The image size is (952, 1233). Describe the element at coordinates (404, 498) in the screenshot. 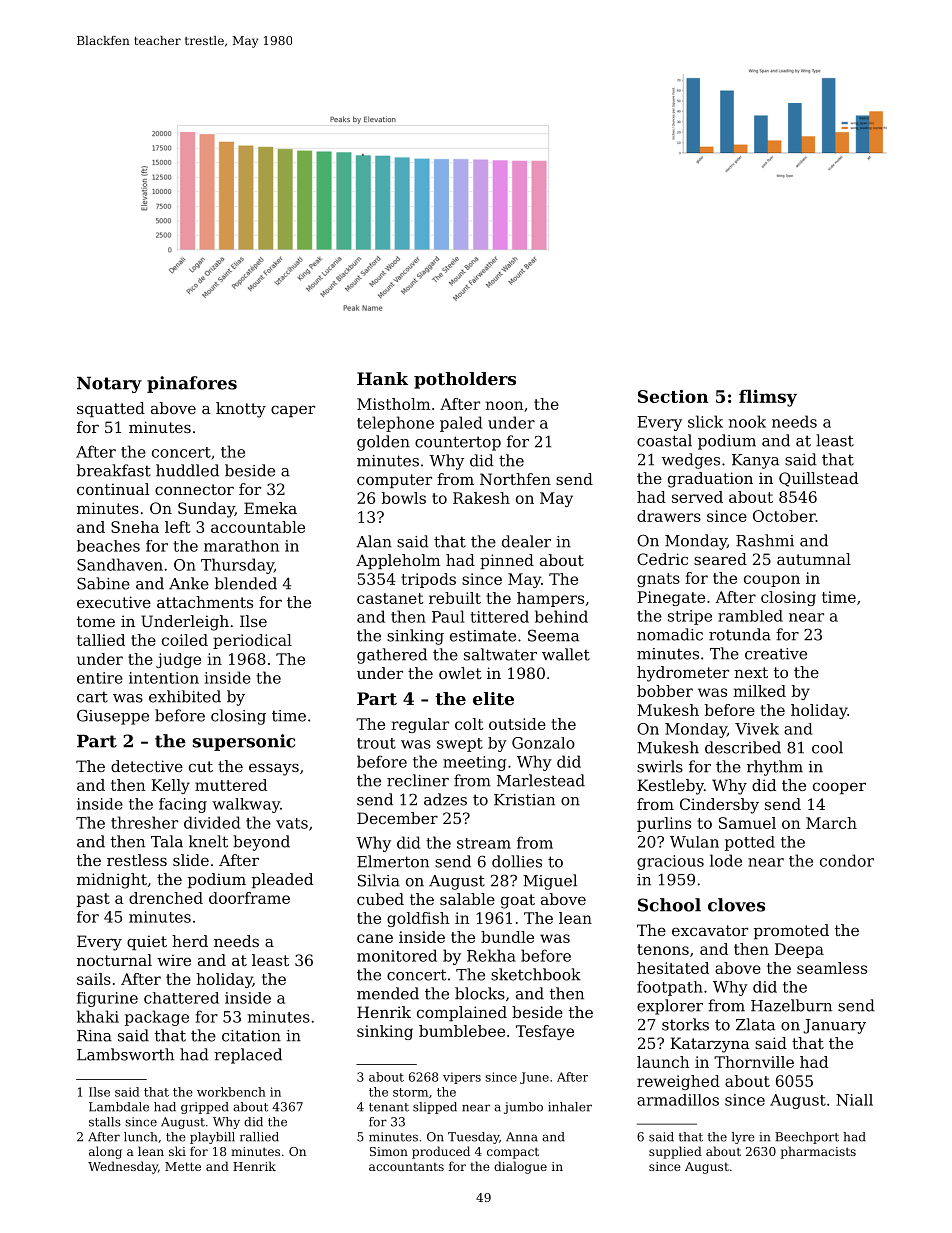

I see `bowls` at that location.
